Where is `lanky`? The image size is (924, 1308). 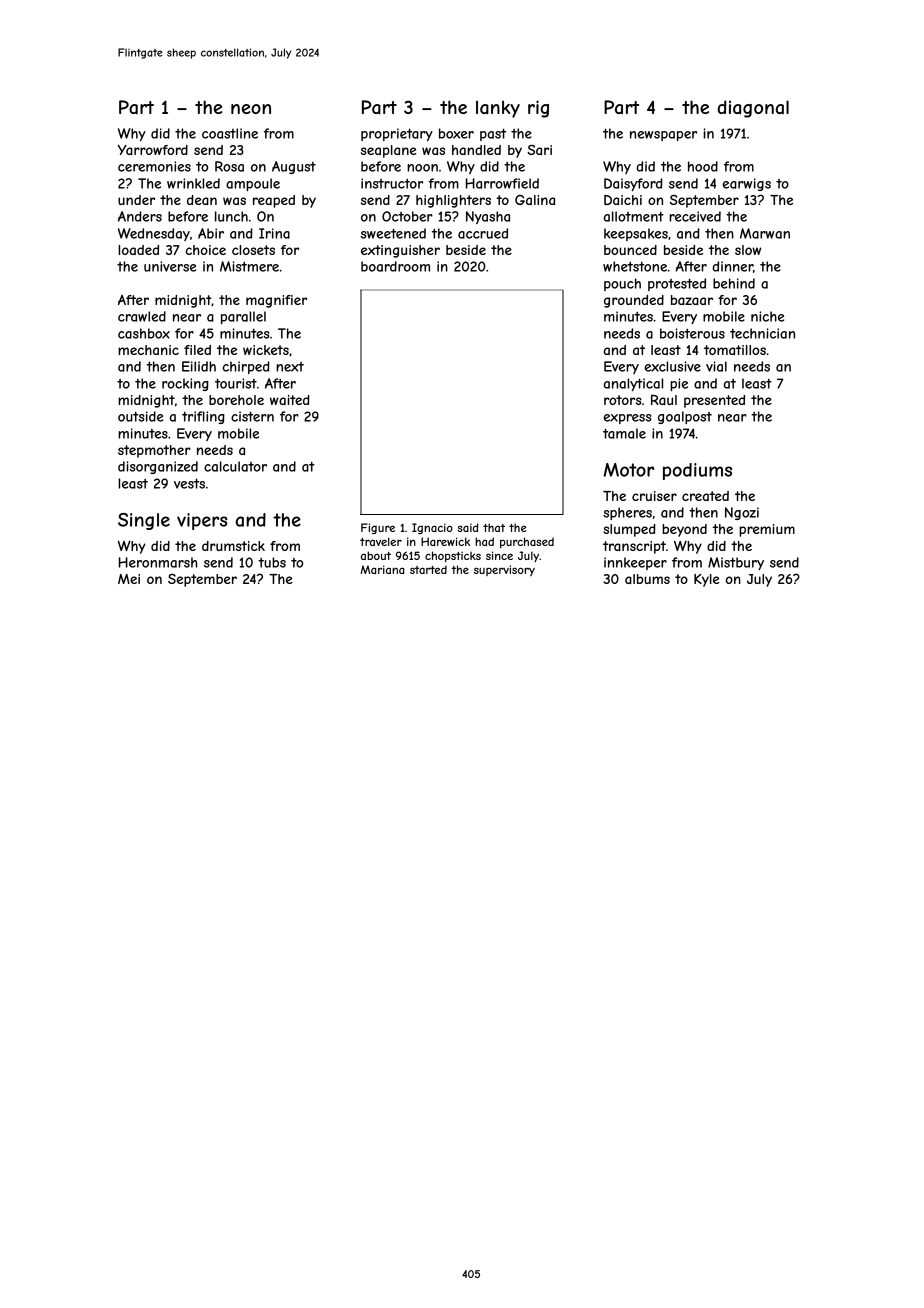 lanky is located at coordinates (498, 109).
